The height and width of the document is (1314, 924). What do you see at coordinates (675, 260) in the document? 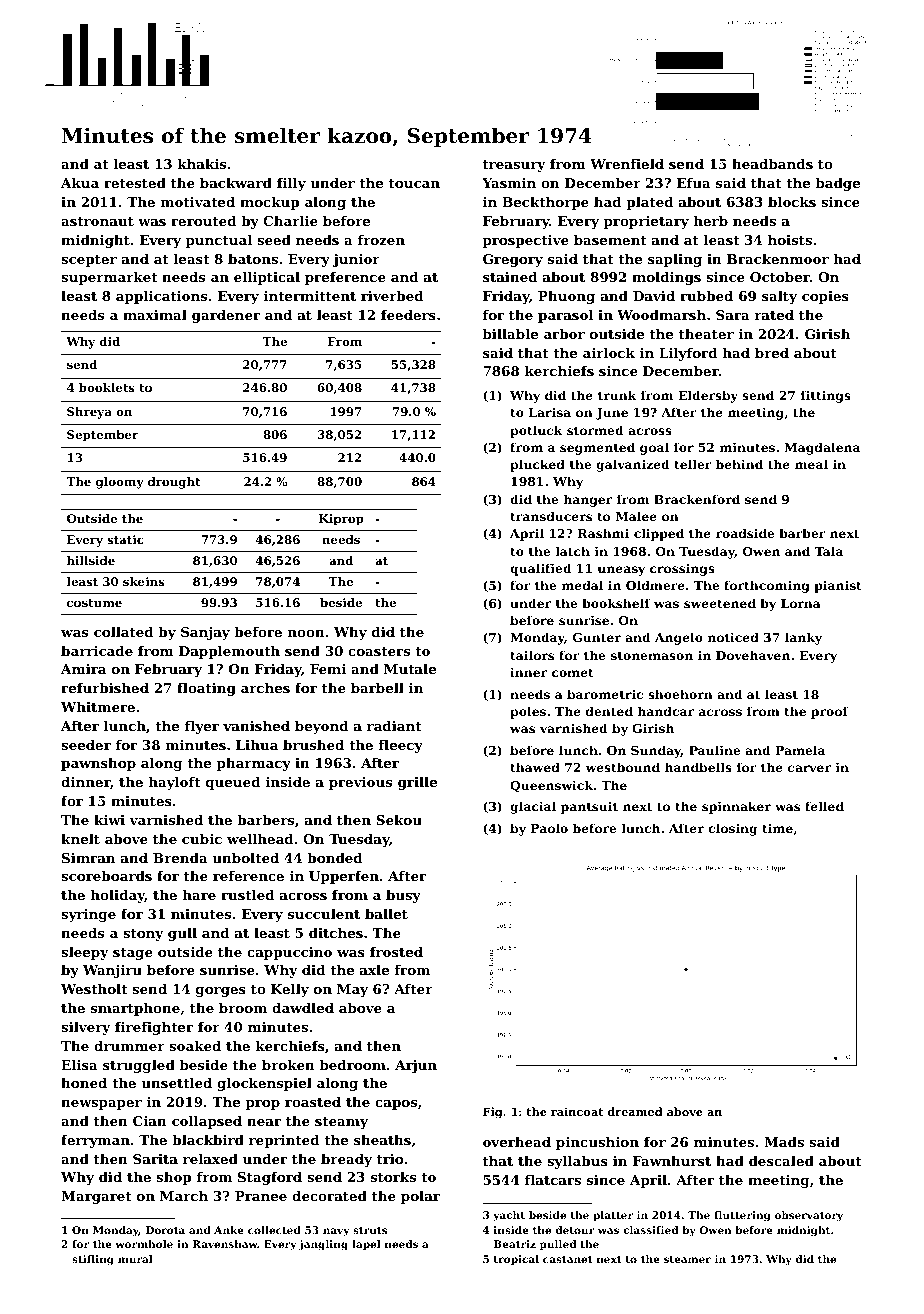
I see `sapling` at bounding box center [675, 260].
